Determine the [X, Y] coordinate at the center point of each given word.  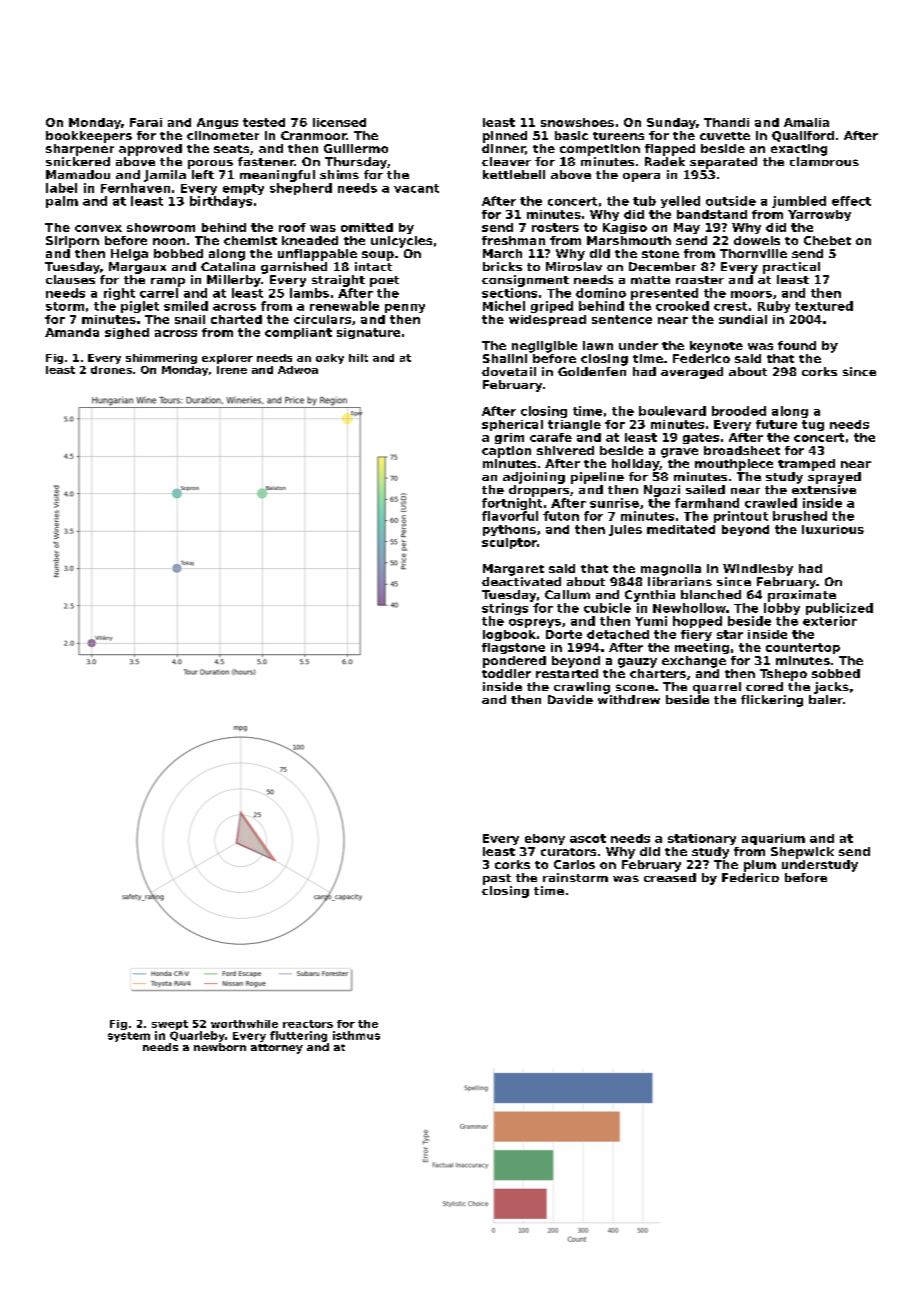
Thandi [726, 122]
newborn [220, 1047]
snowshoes [577, 122]
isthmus [356, 1035]
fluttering [298, 1036]
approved [150, 150]
